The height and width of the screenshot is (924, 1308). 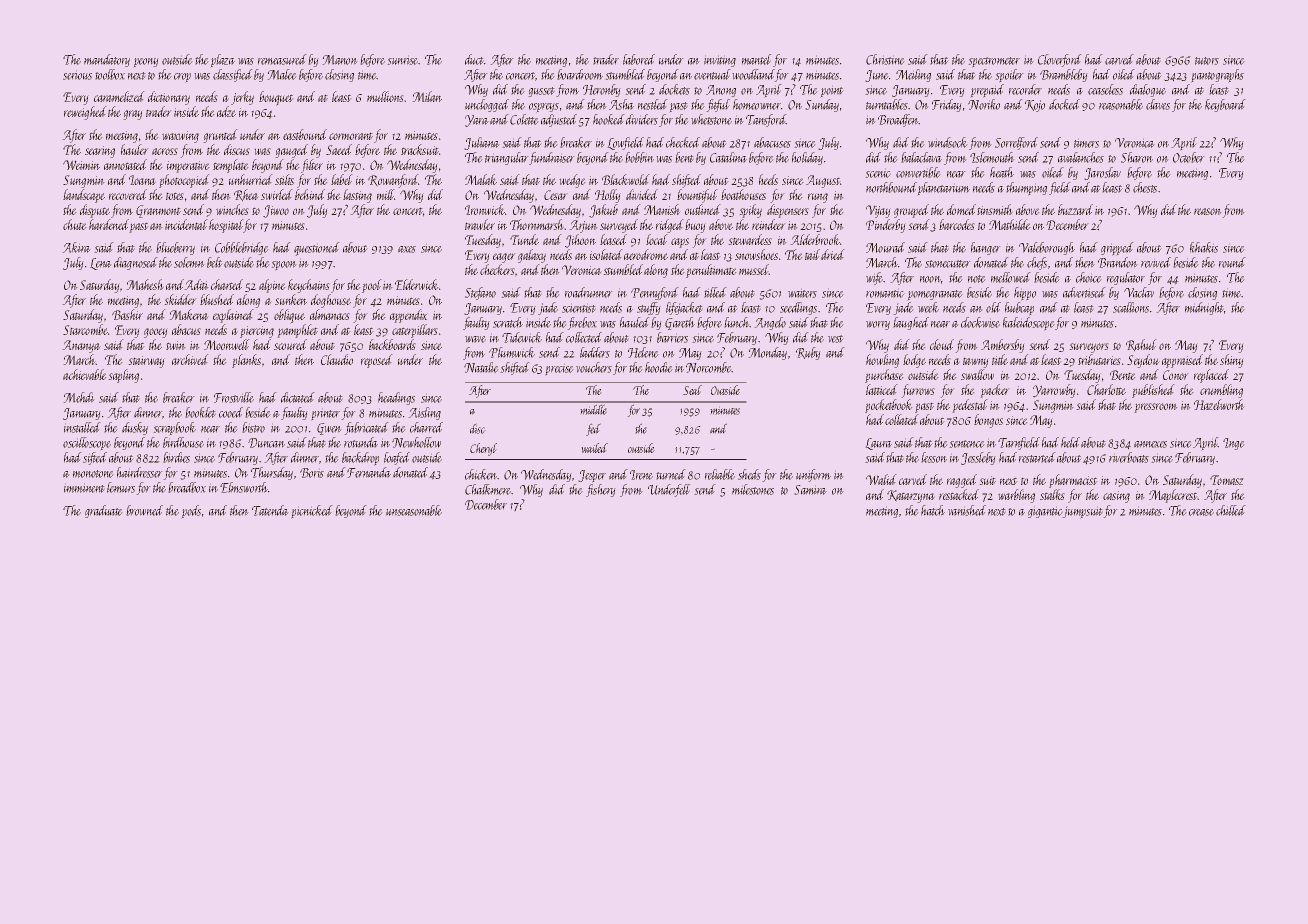 I want to click on bouquet, so click(x=276, y=98).
